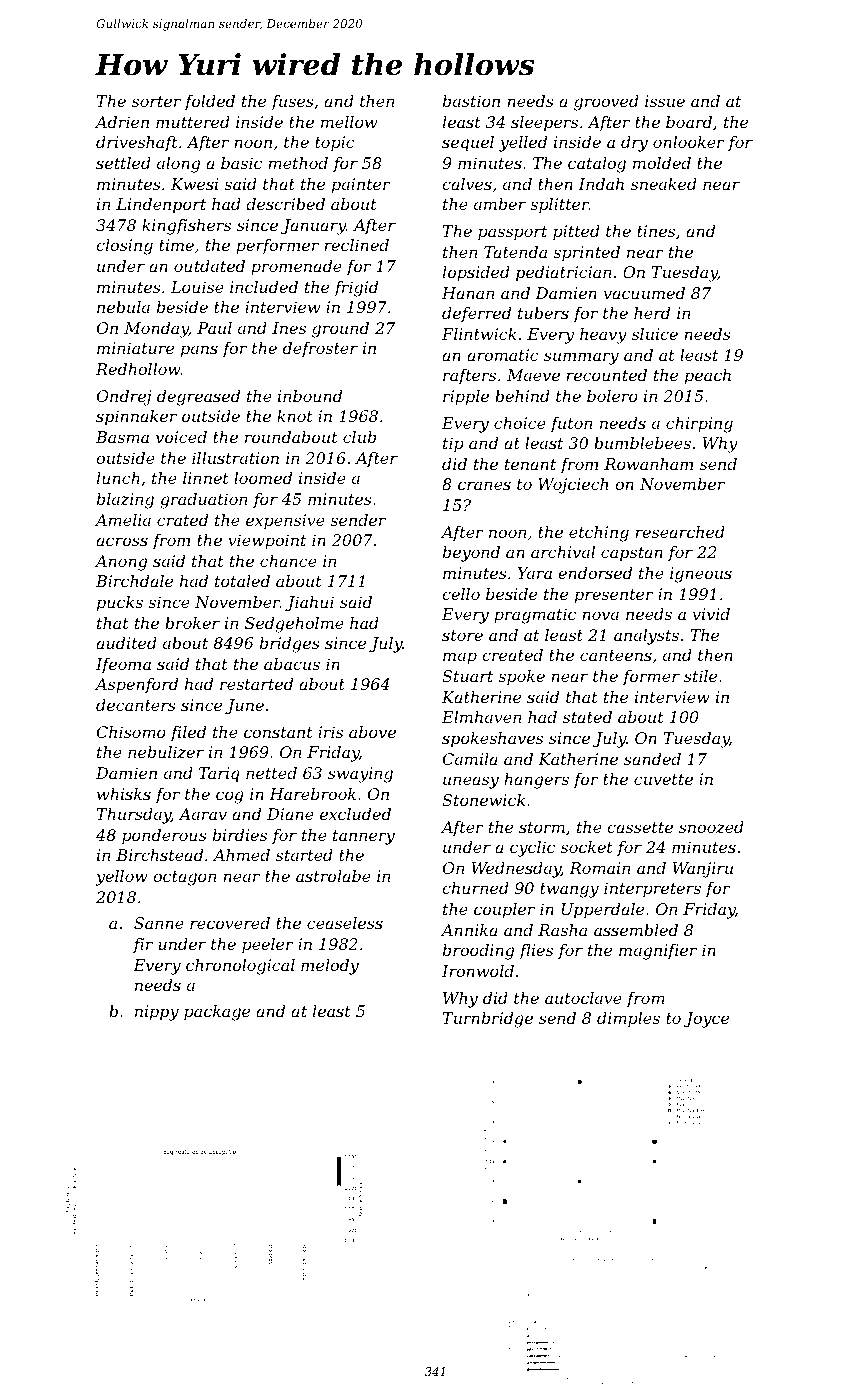 The height and width of the screenshot is (1400, 849). What do you see at coordinates (285, 204) in the screenshot?
I see `described` at bounding box center [285, 204].
